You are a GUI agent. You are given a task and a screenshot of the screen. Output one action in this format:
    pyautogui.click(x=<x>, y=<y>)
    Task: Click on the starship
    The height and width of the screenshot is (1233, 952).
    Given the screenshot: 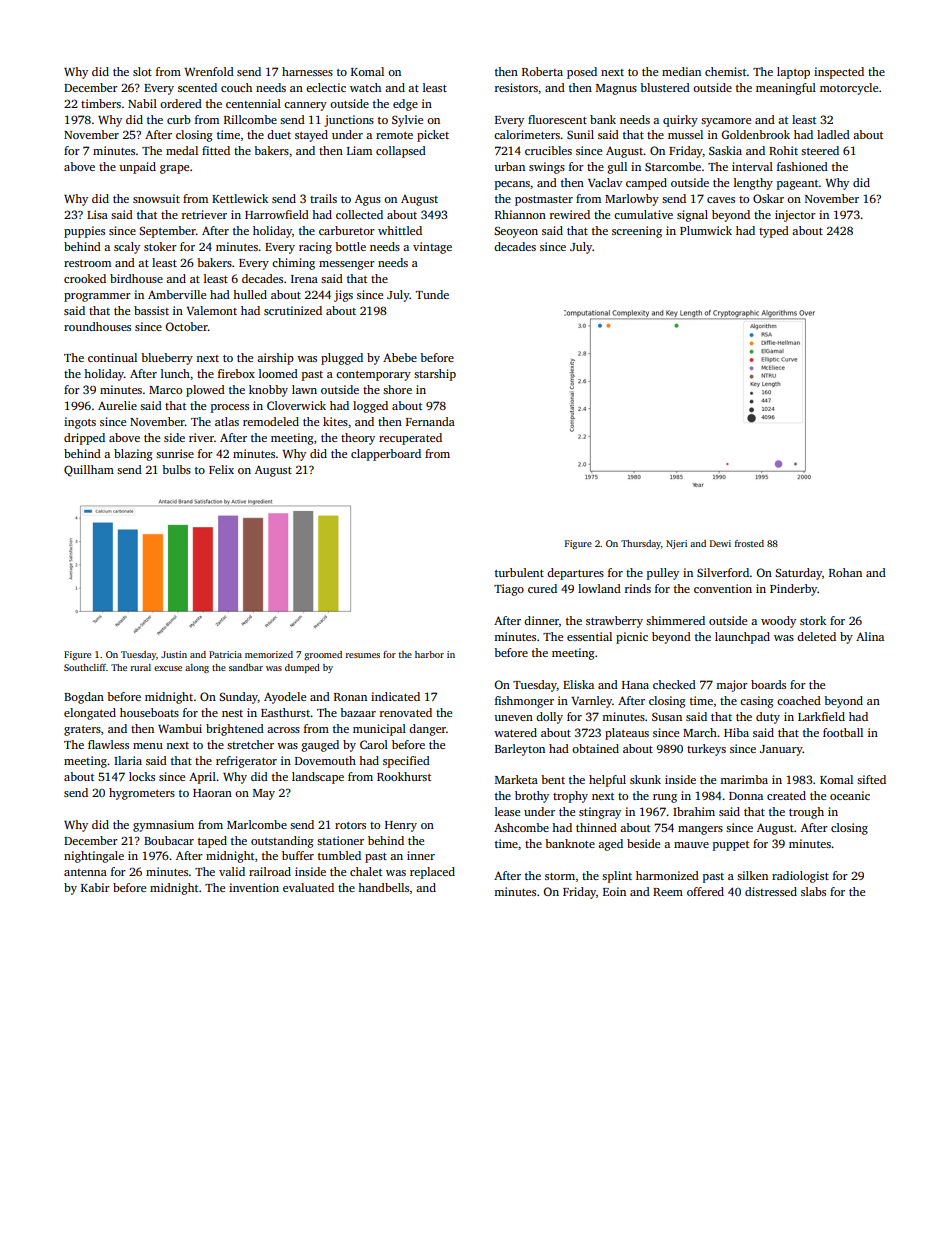 What is the action you would take?
    pyautogui.click(x=435, y=375)
